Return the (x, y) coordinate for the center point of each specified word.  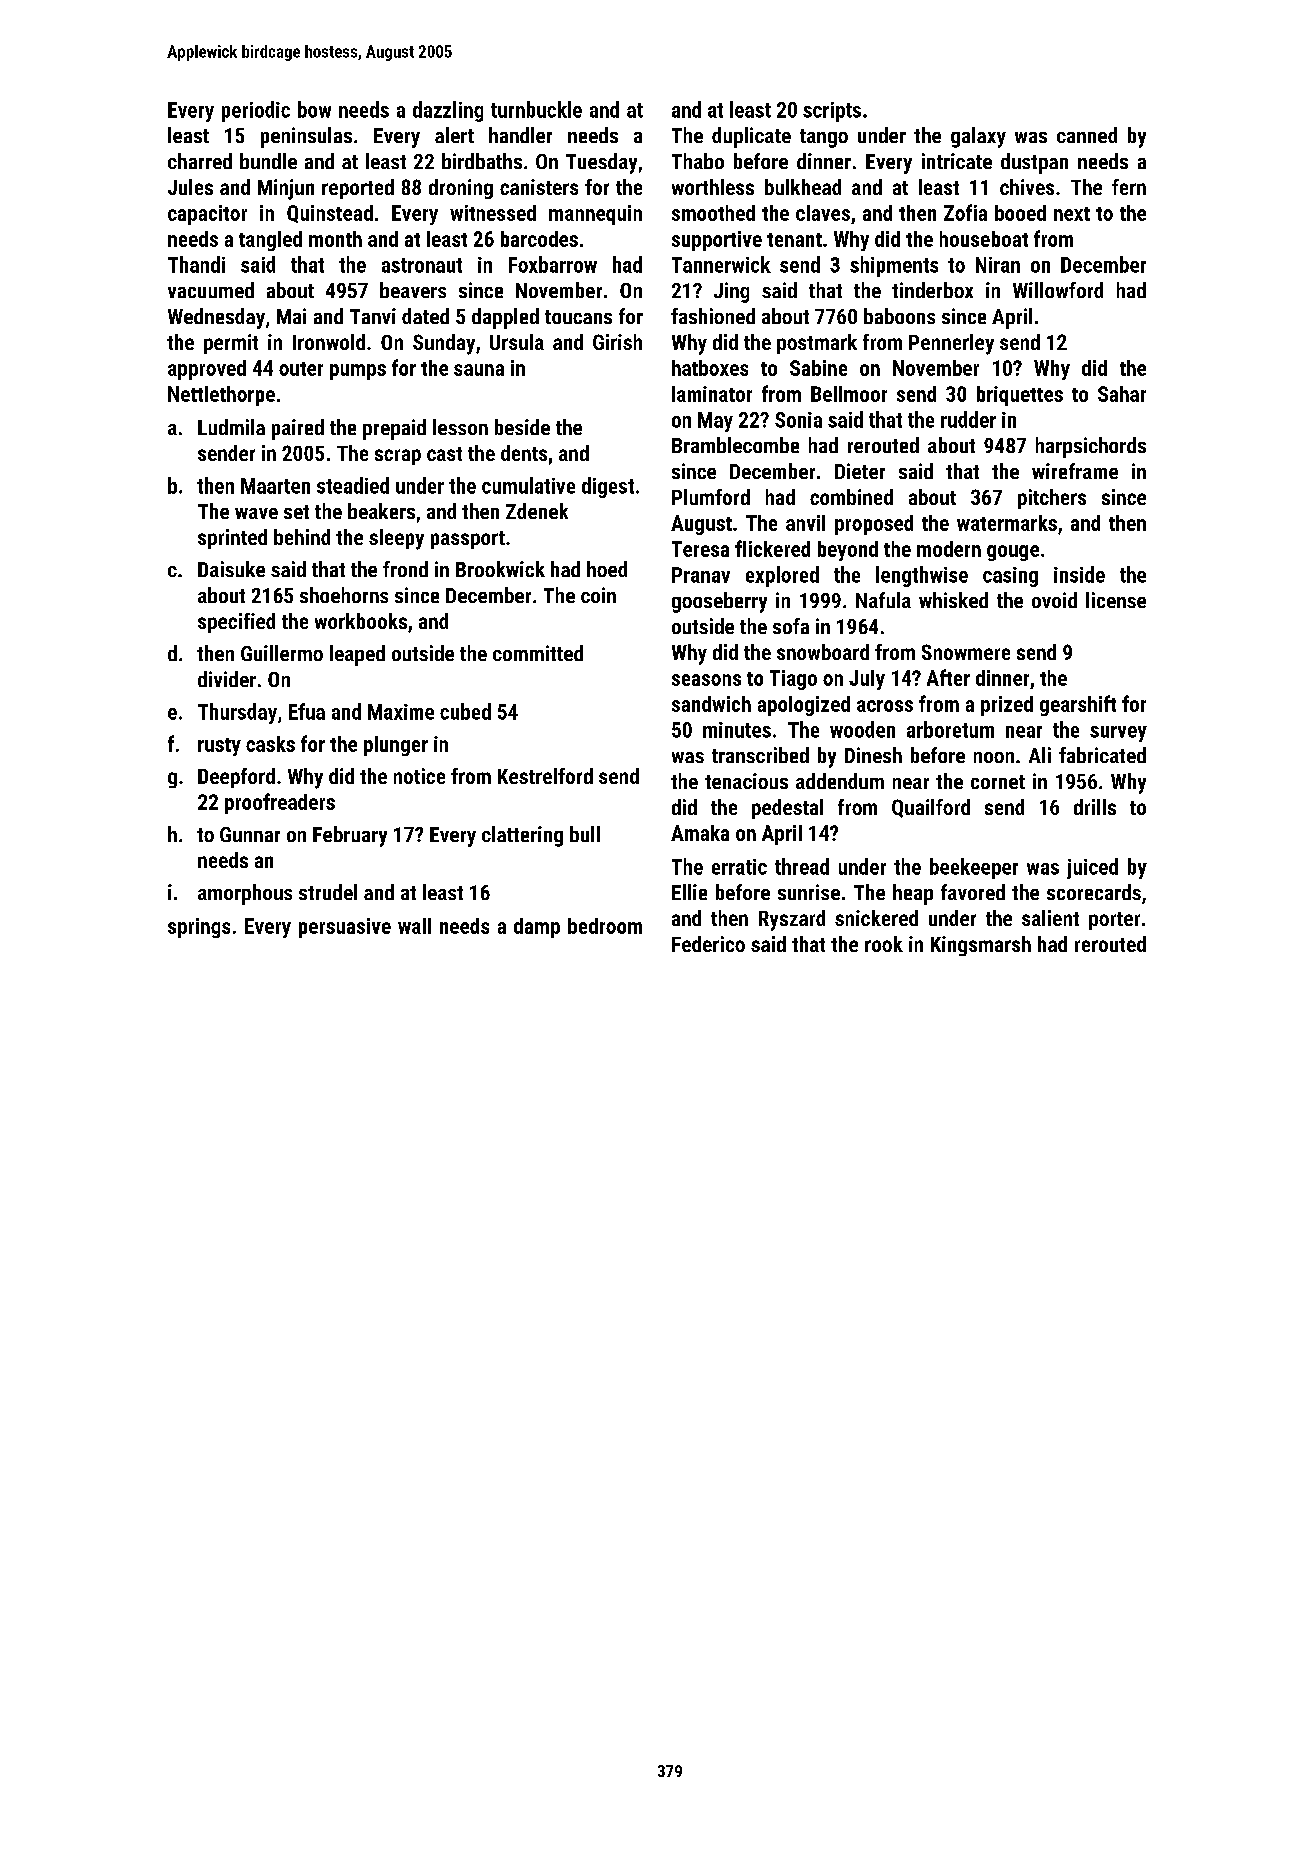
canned (1087, 135)
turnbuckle (536, 109)
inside (1079, 574)
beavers (413, 290)
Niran (998, 265)
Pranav (701, 575)
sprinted (232, 539)
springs (199, 928)
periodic (256, 111)
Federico (708, 944)
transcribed (760, 755)
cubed (465, 711)
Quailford (931, 808)
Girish (617, 342)
